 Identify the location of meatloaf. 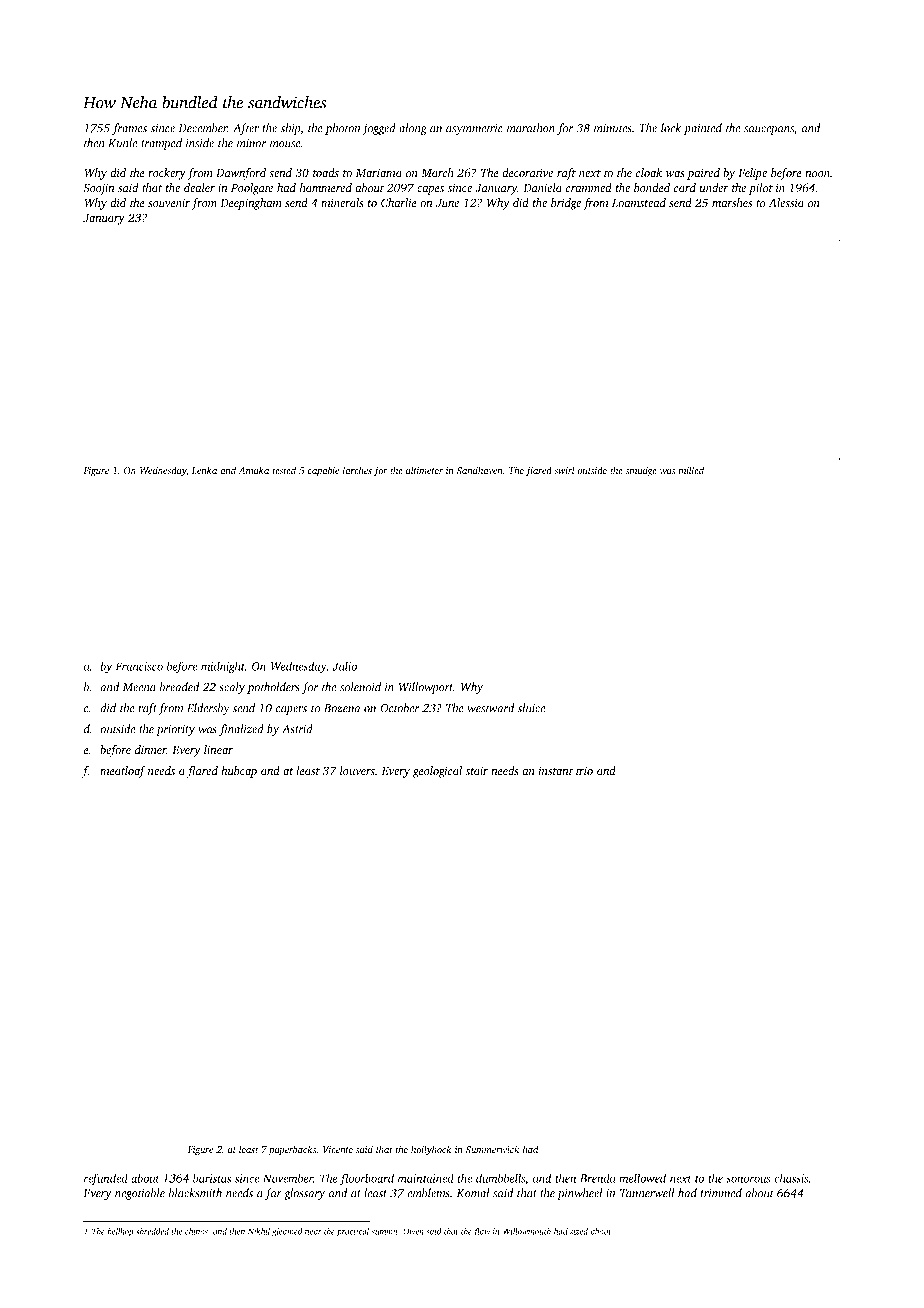
(123, 772).
